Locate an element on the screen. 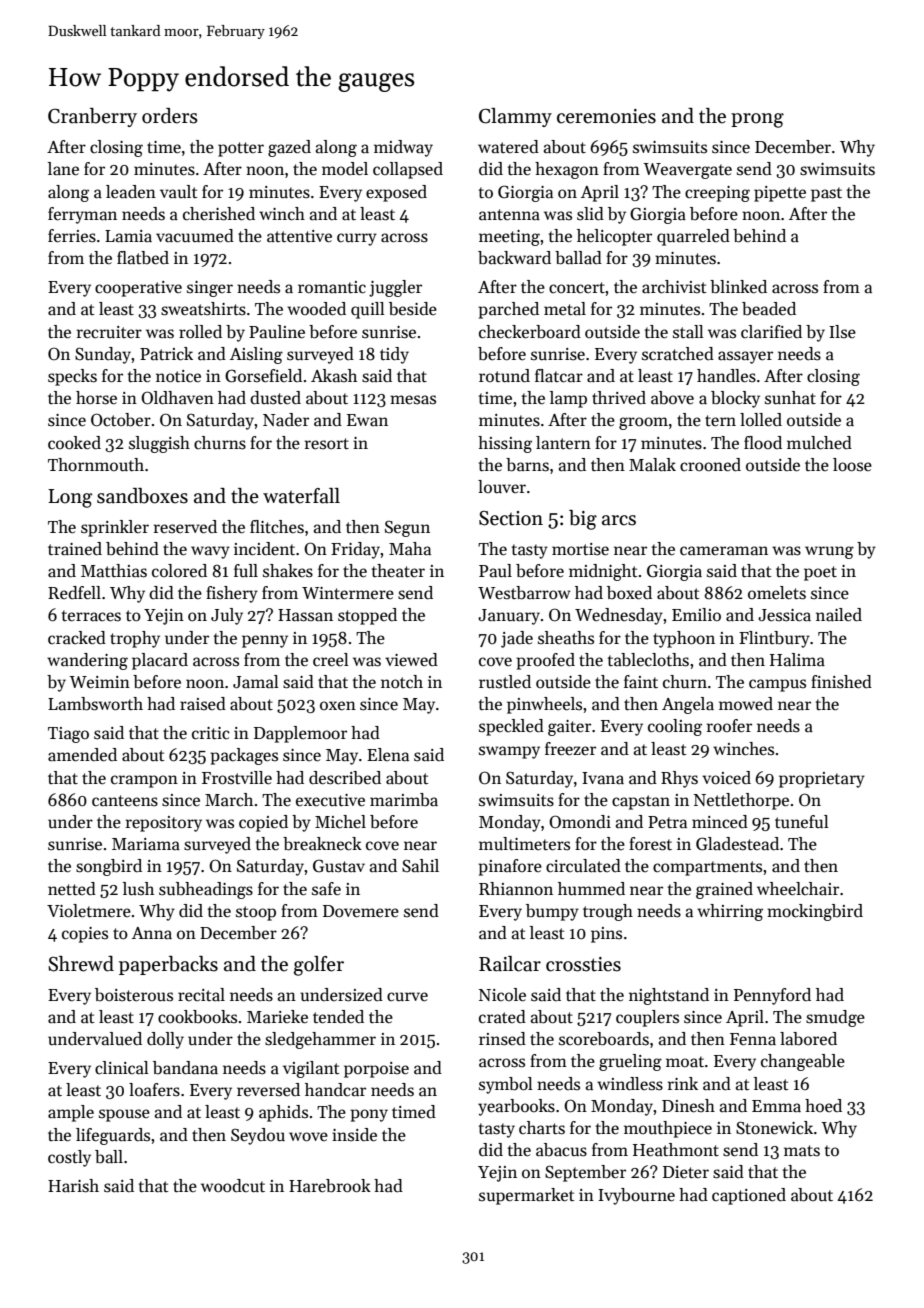 The image size is (924, 1308). Clammy is located at coordinates (515, 117).
